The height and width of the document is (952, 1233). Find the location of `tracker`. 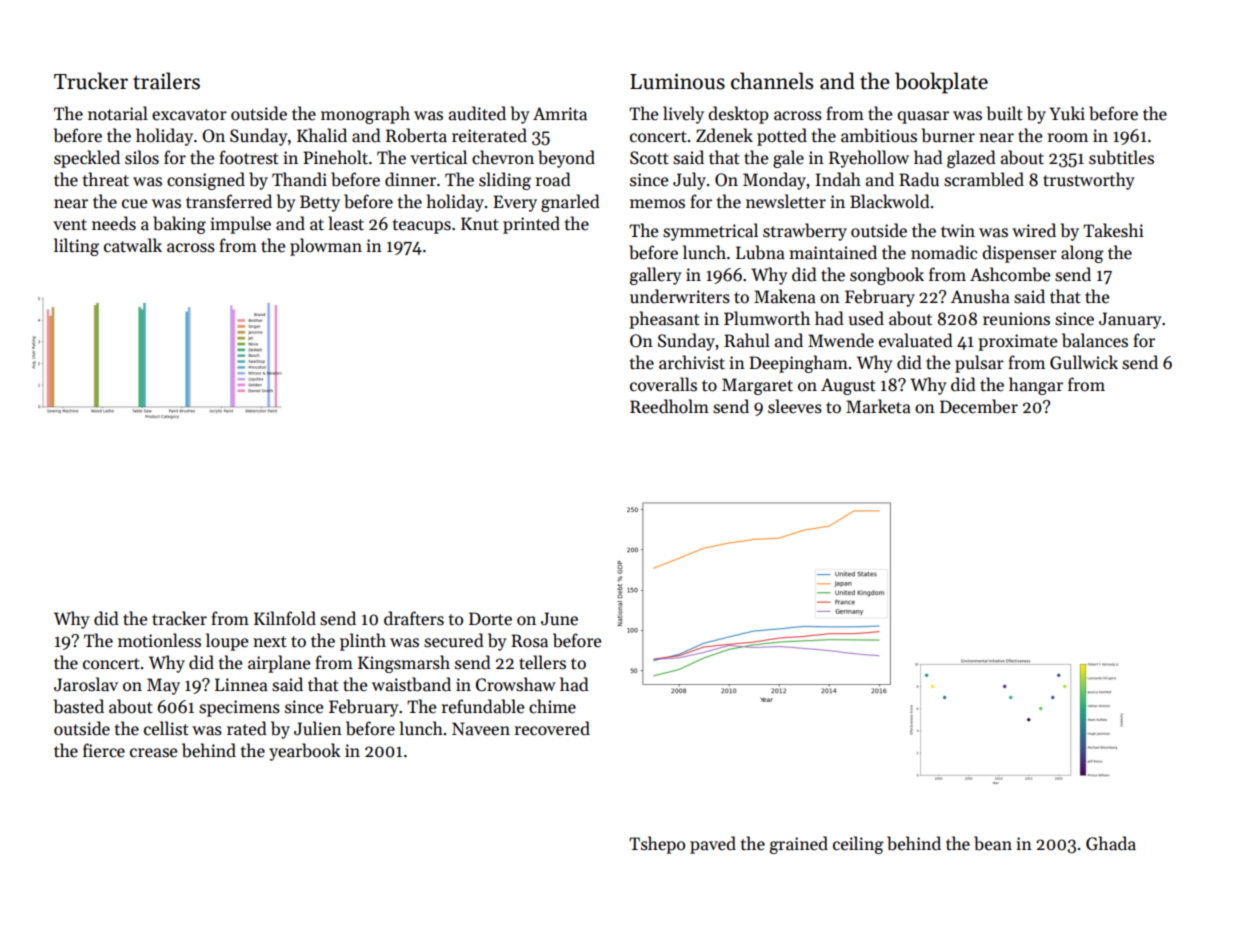

tracker is located at coordinates (179, 618).
